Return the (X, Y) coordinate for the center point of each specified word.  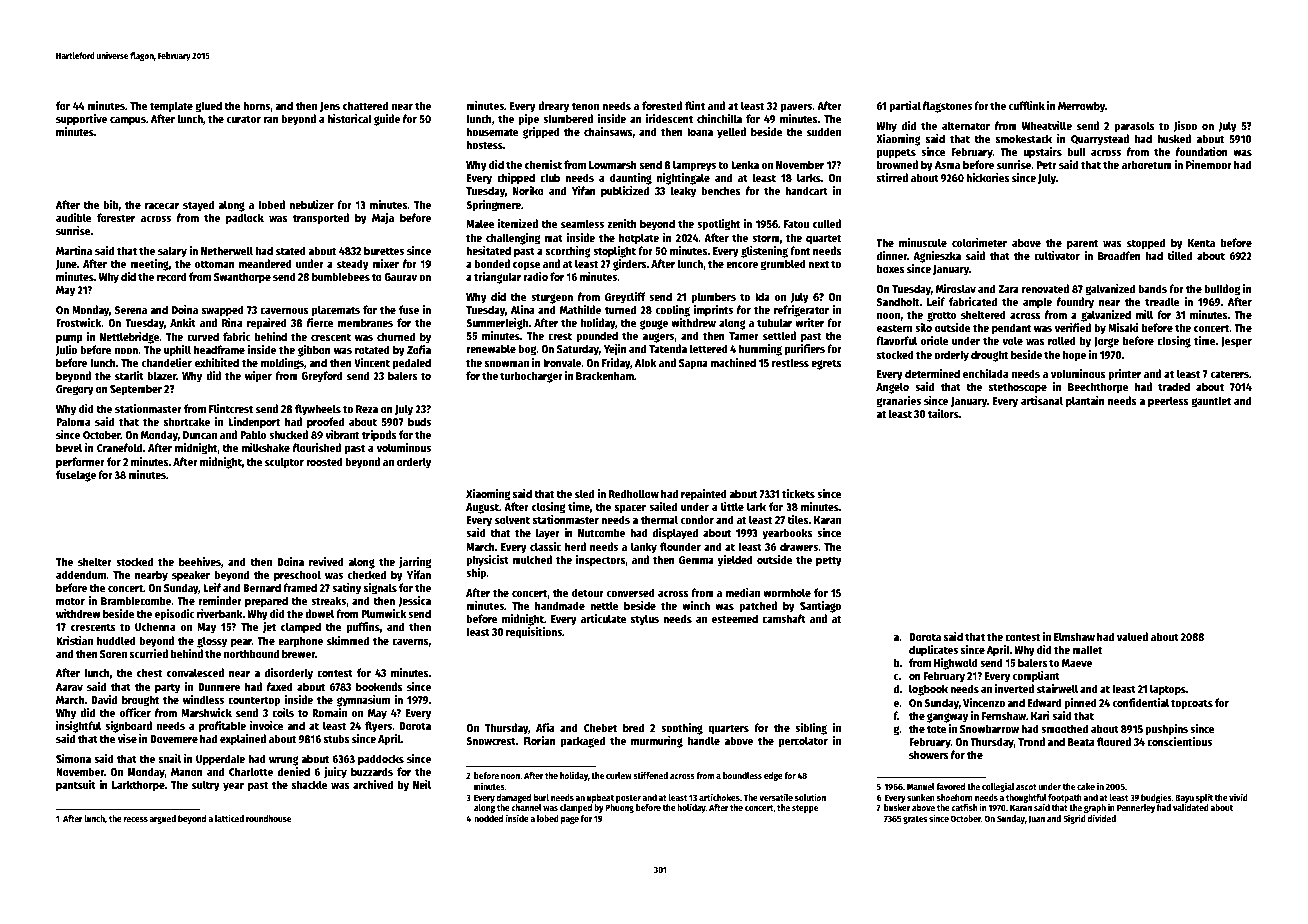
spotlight (718, 225)
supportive (81, 120)
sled (584, 493)
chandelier (167, 362)
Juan (1036, 819)
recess (136, 819)
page (570, 820)
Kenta (1201, 243)
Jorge (1106, 342)
